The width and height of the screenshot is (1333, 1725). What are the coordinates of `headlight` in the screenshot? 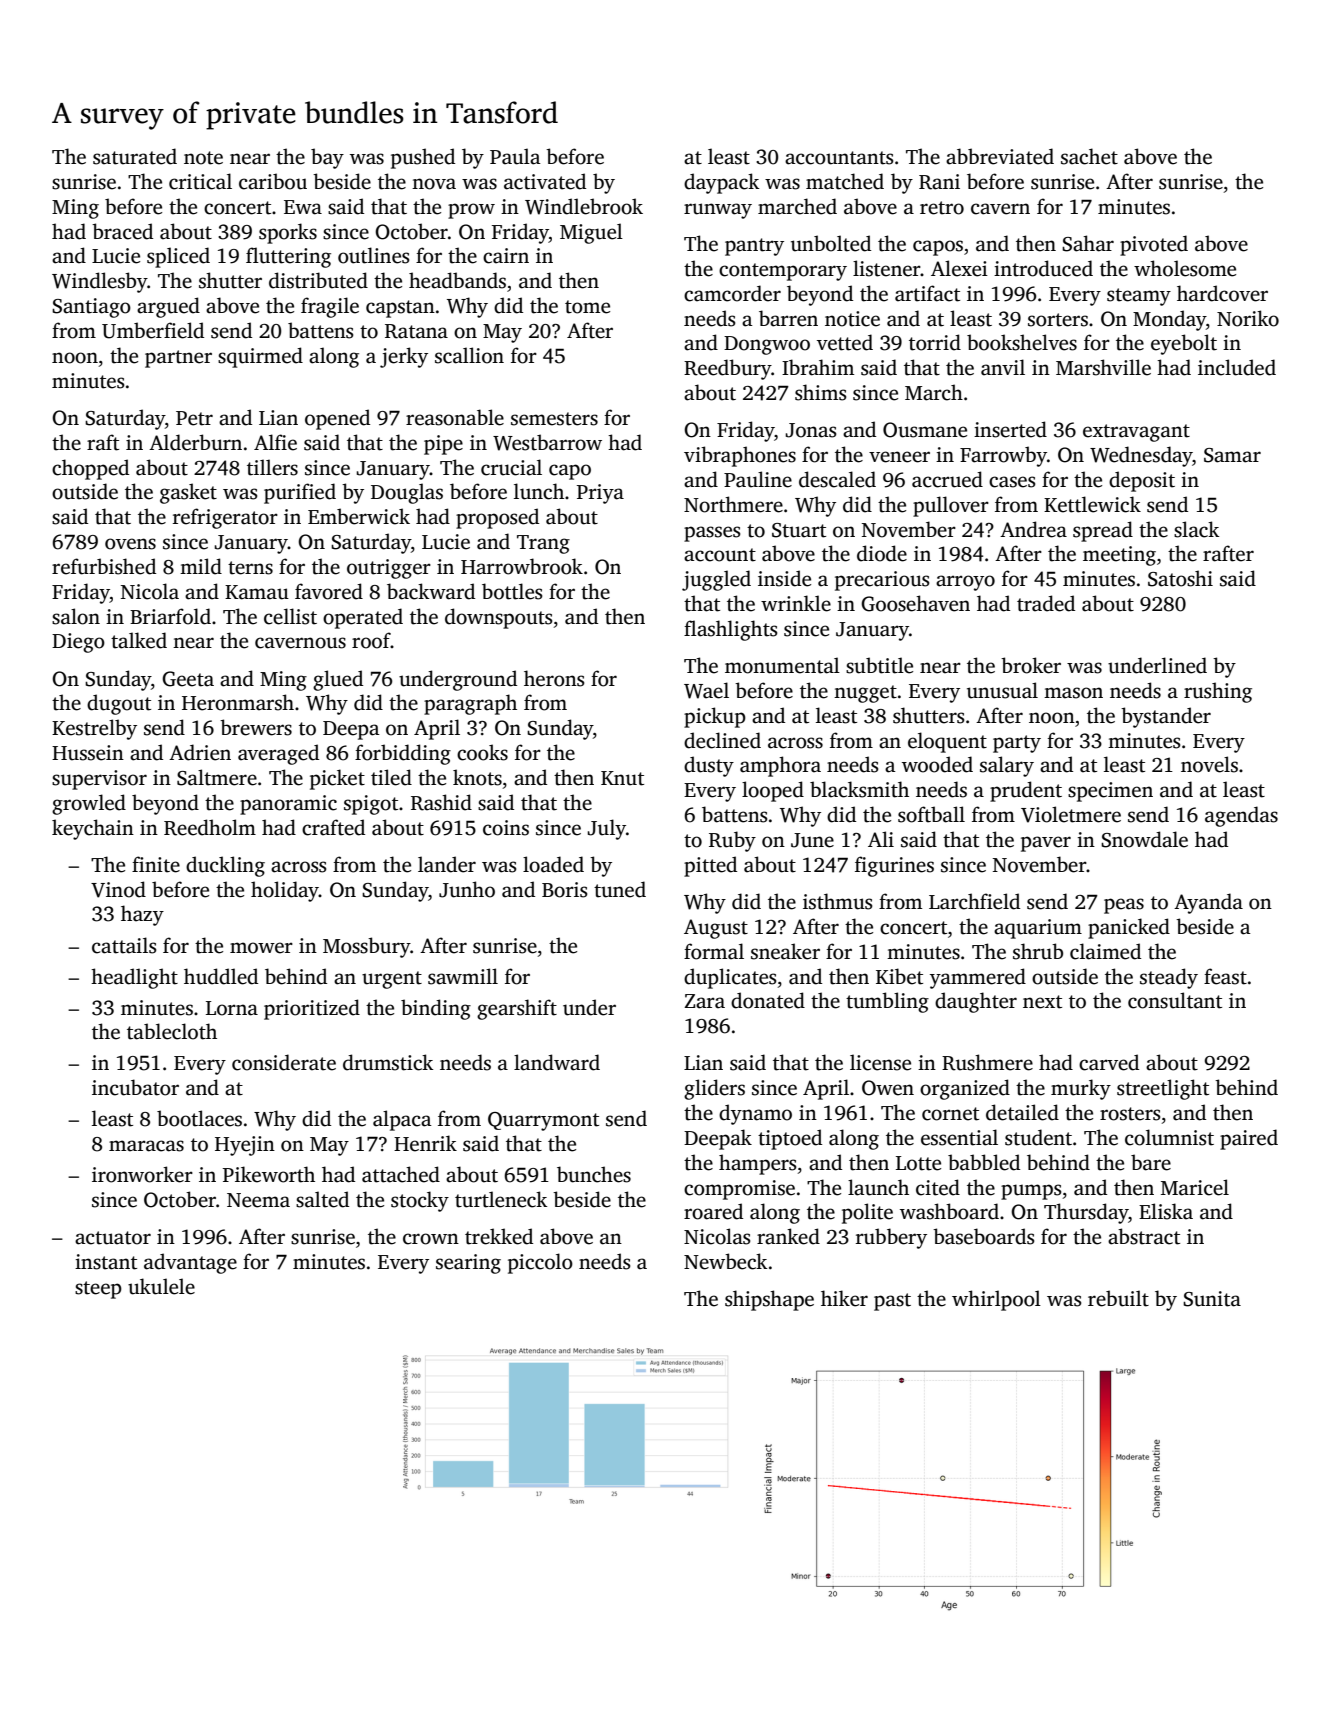 It's located at (134, 978).
